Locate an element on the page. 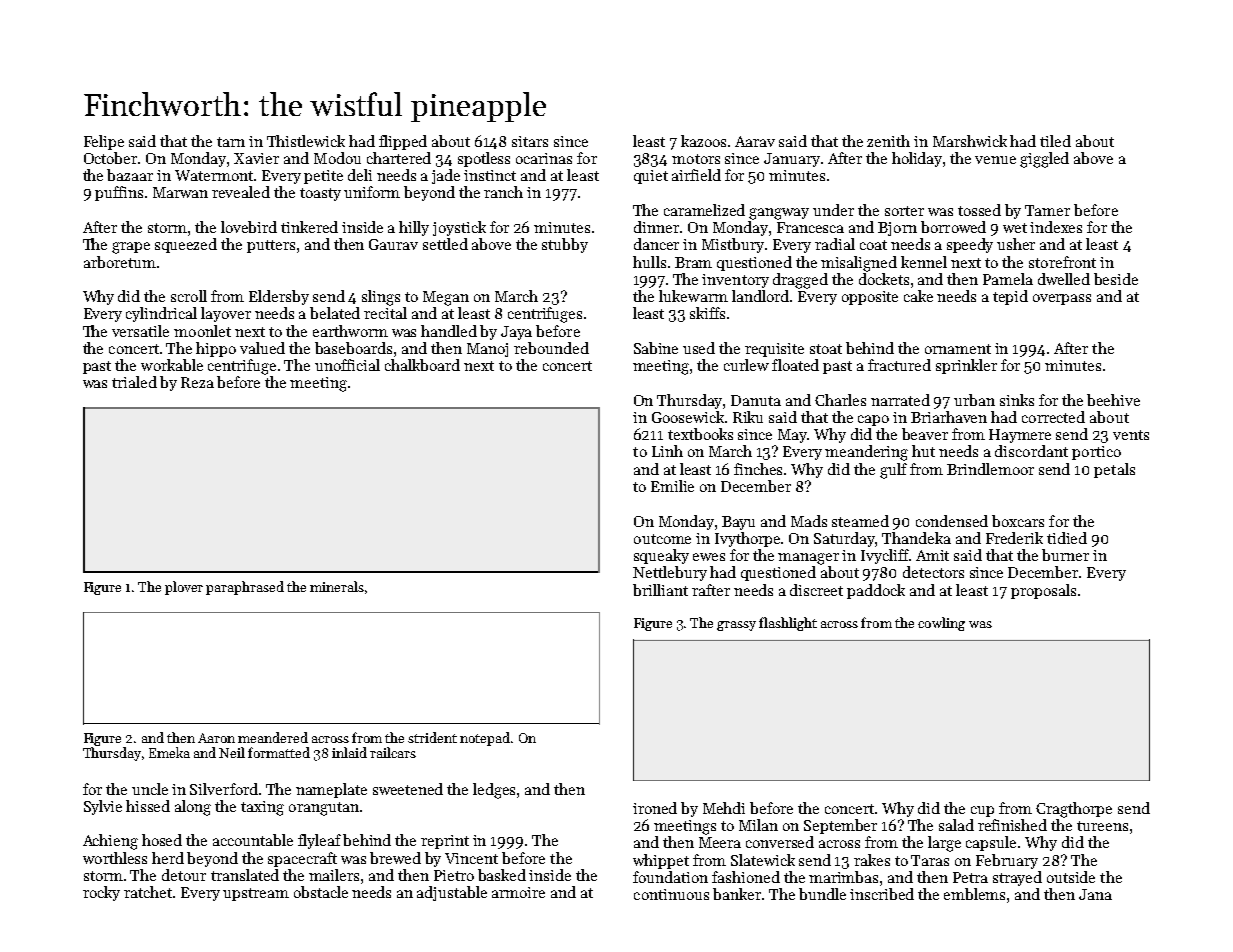  Mehdi is located at coordinates (724, 808).
